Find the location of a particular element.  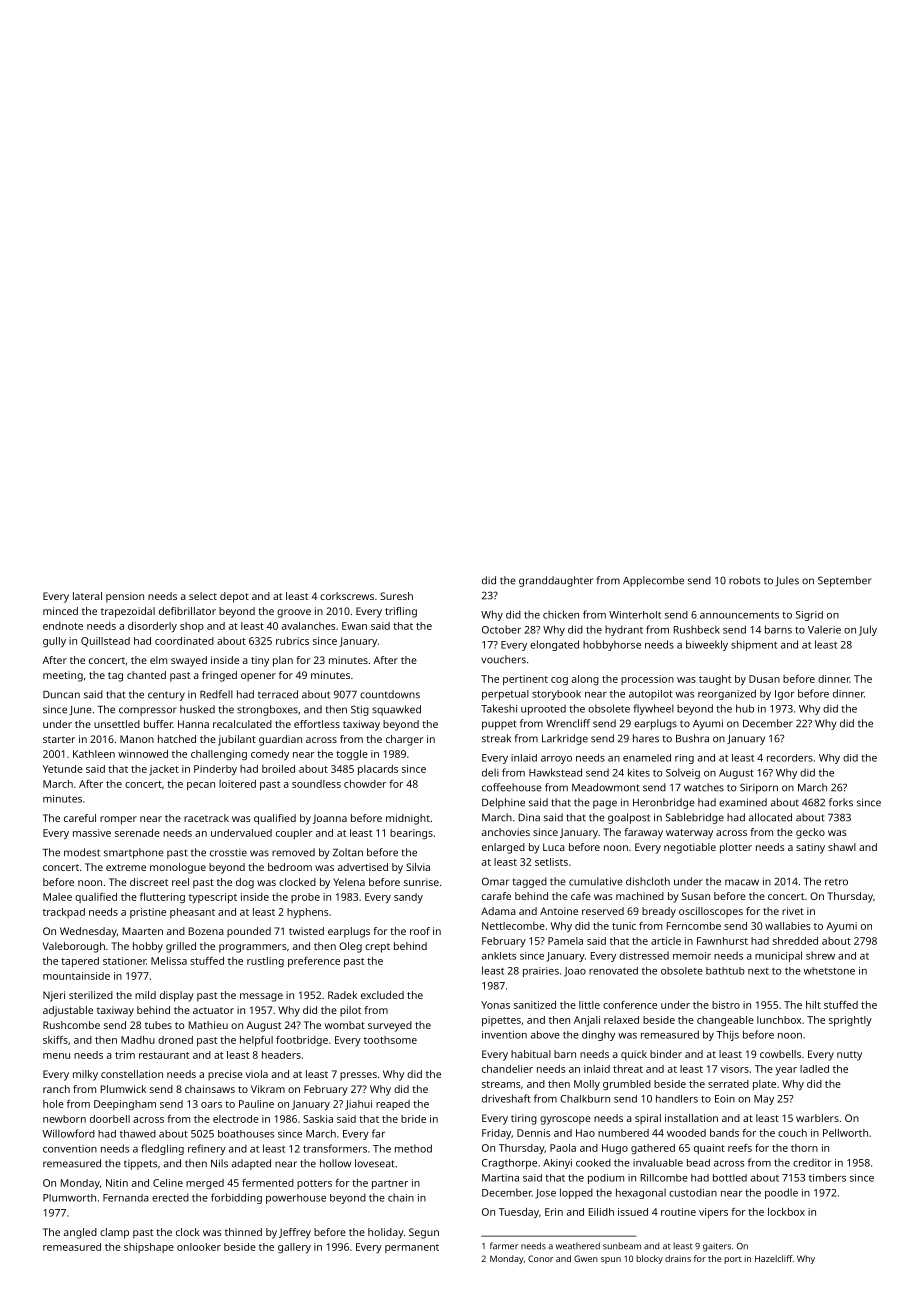

shop is located at coordinates (192, 627).
